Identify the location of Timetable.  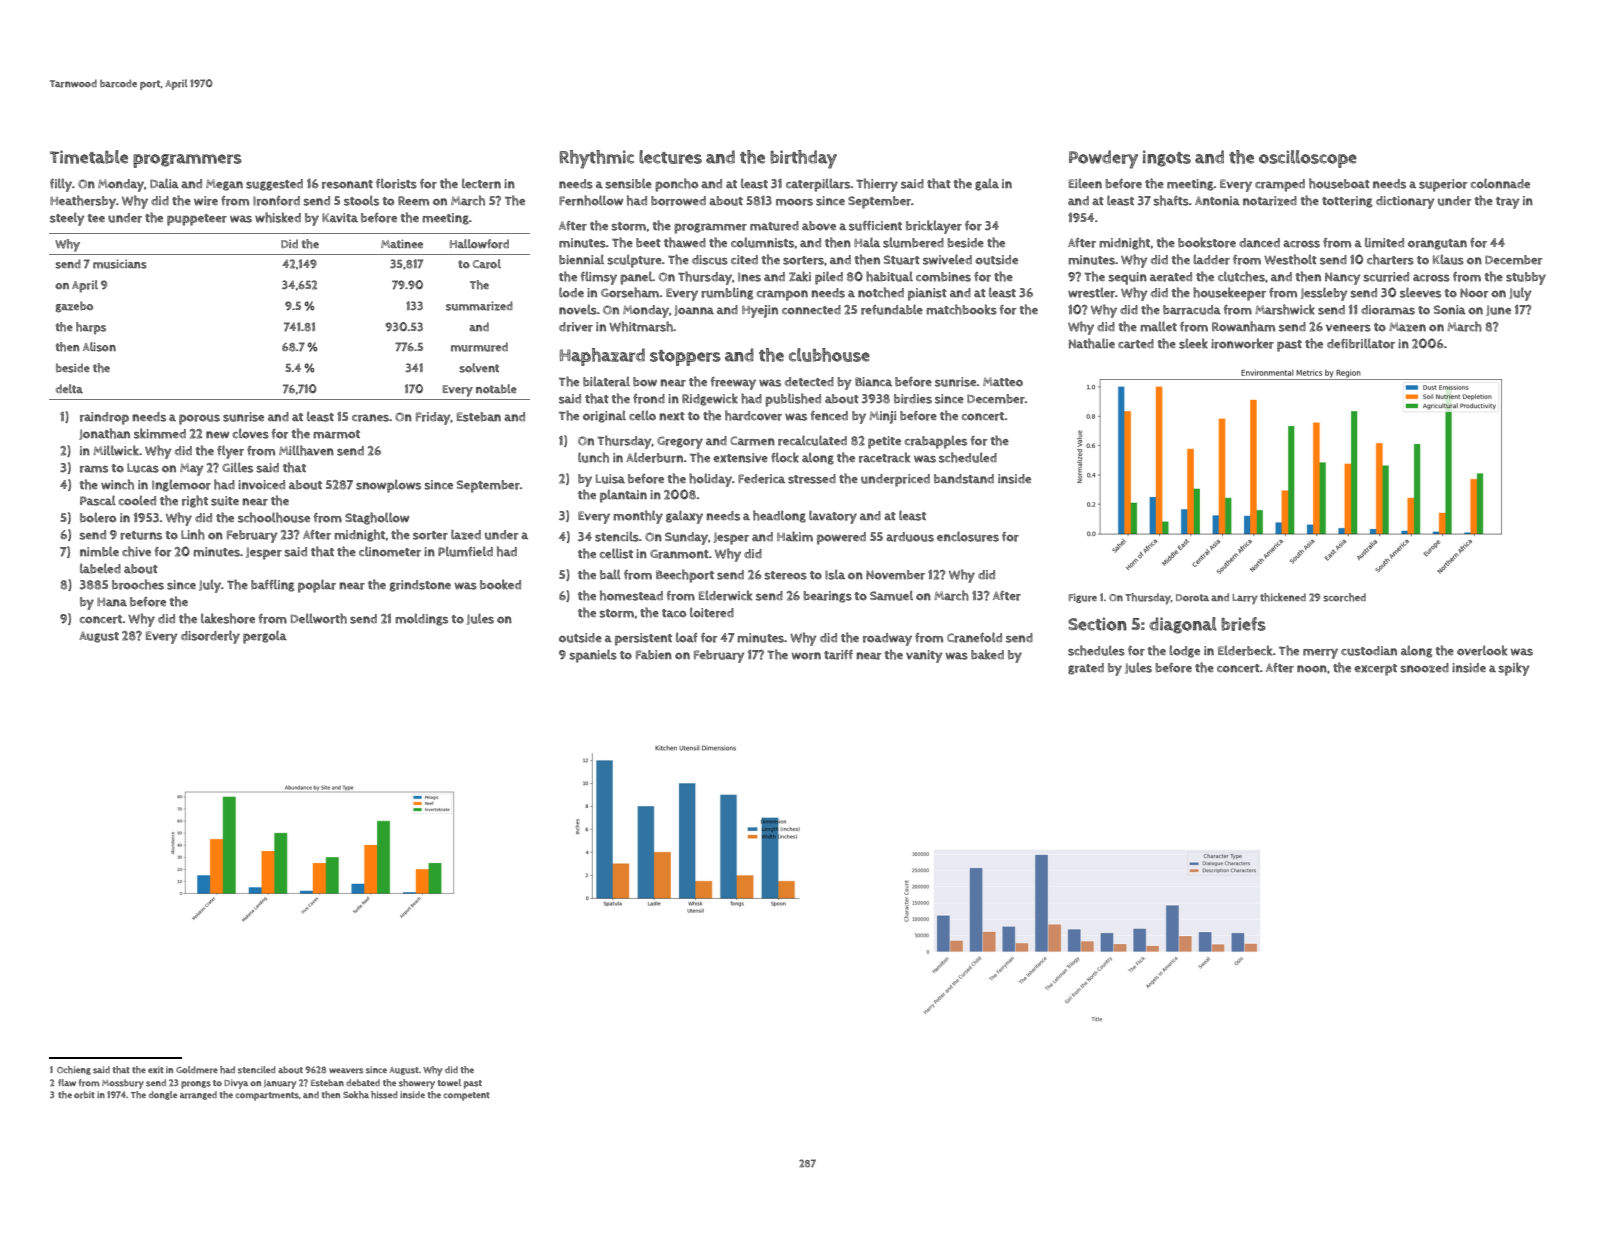
(89, 157).
